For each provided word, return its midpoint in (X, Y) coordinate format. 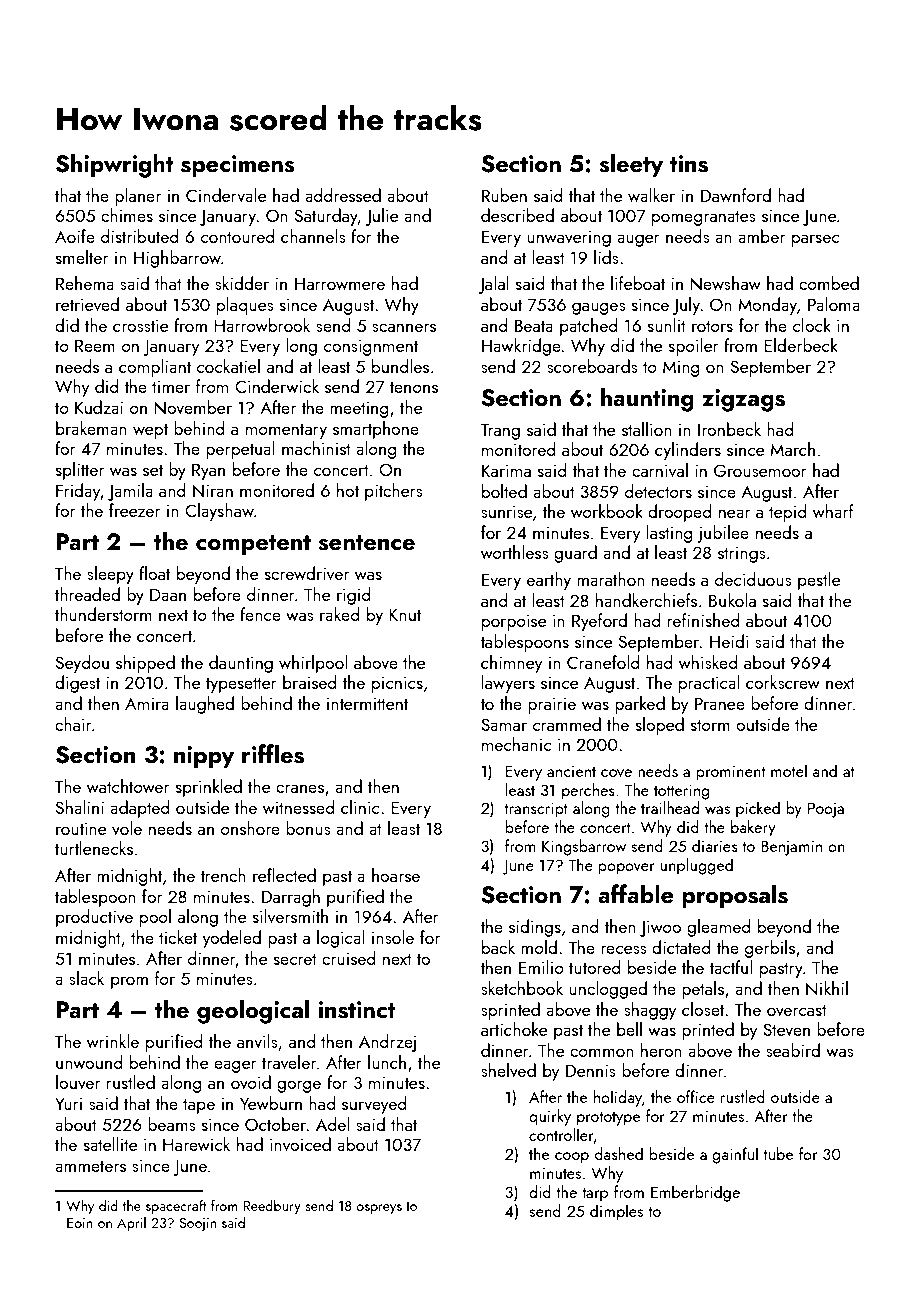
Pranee (720, 703)
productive (94, 918)
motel (789, 770)
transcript (536, 810)
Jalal (494, 285)
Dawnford (736, 195)
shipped (145, 664)
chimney (511, 664)
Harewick (196, 1144)
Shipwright (115, 165)
